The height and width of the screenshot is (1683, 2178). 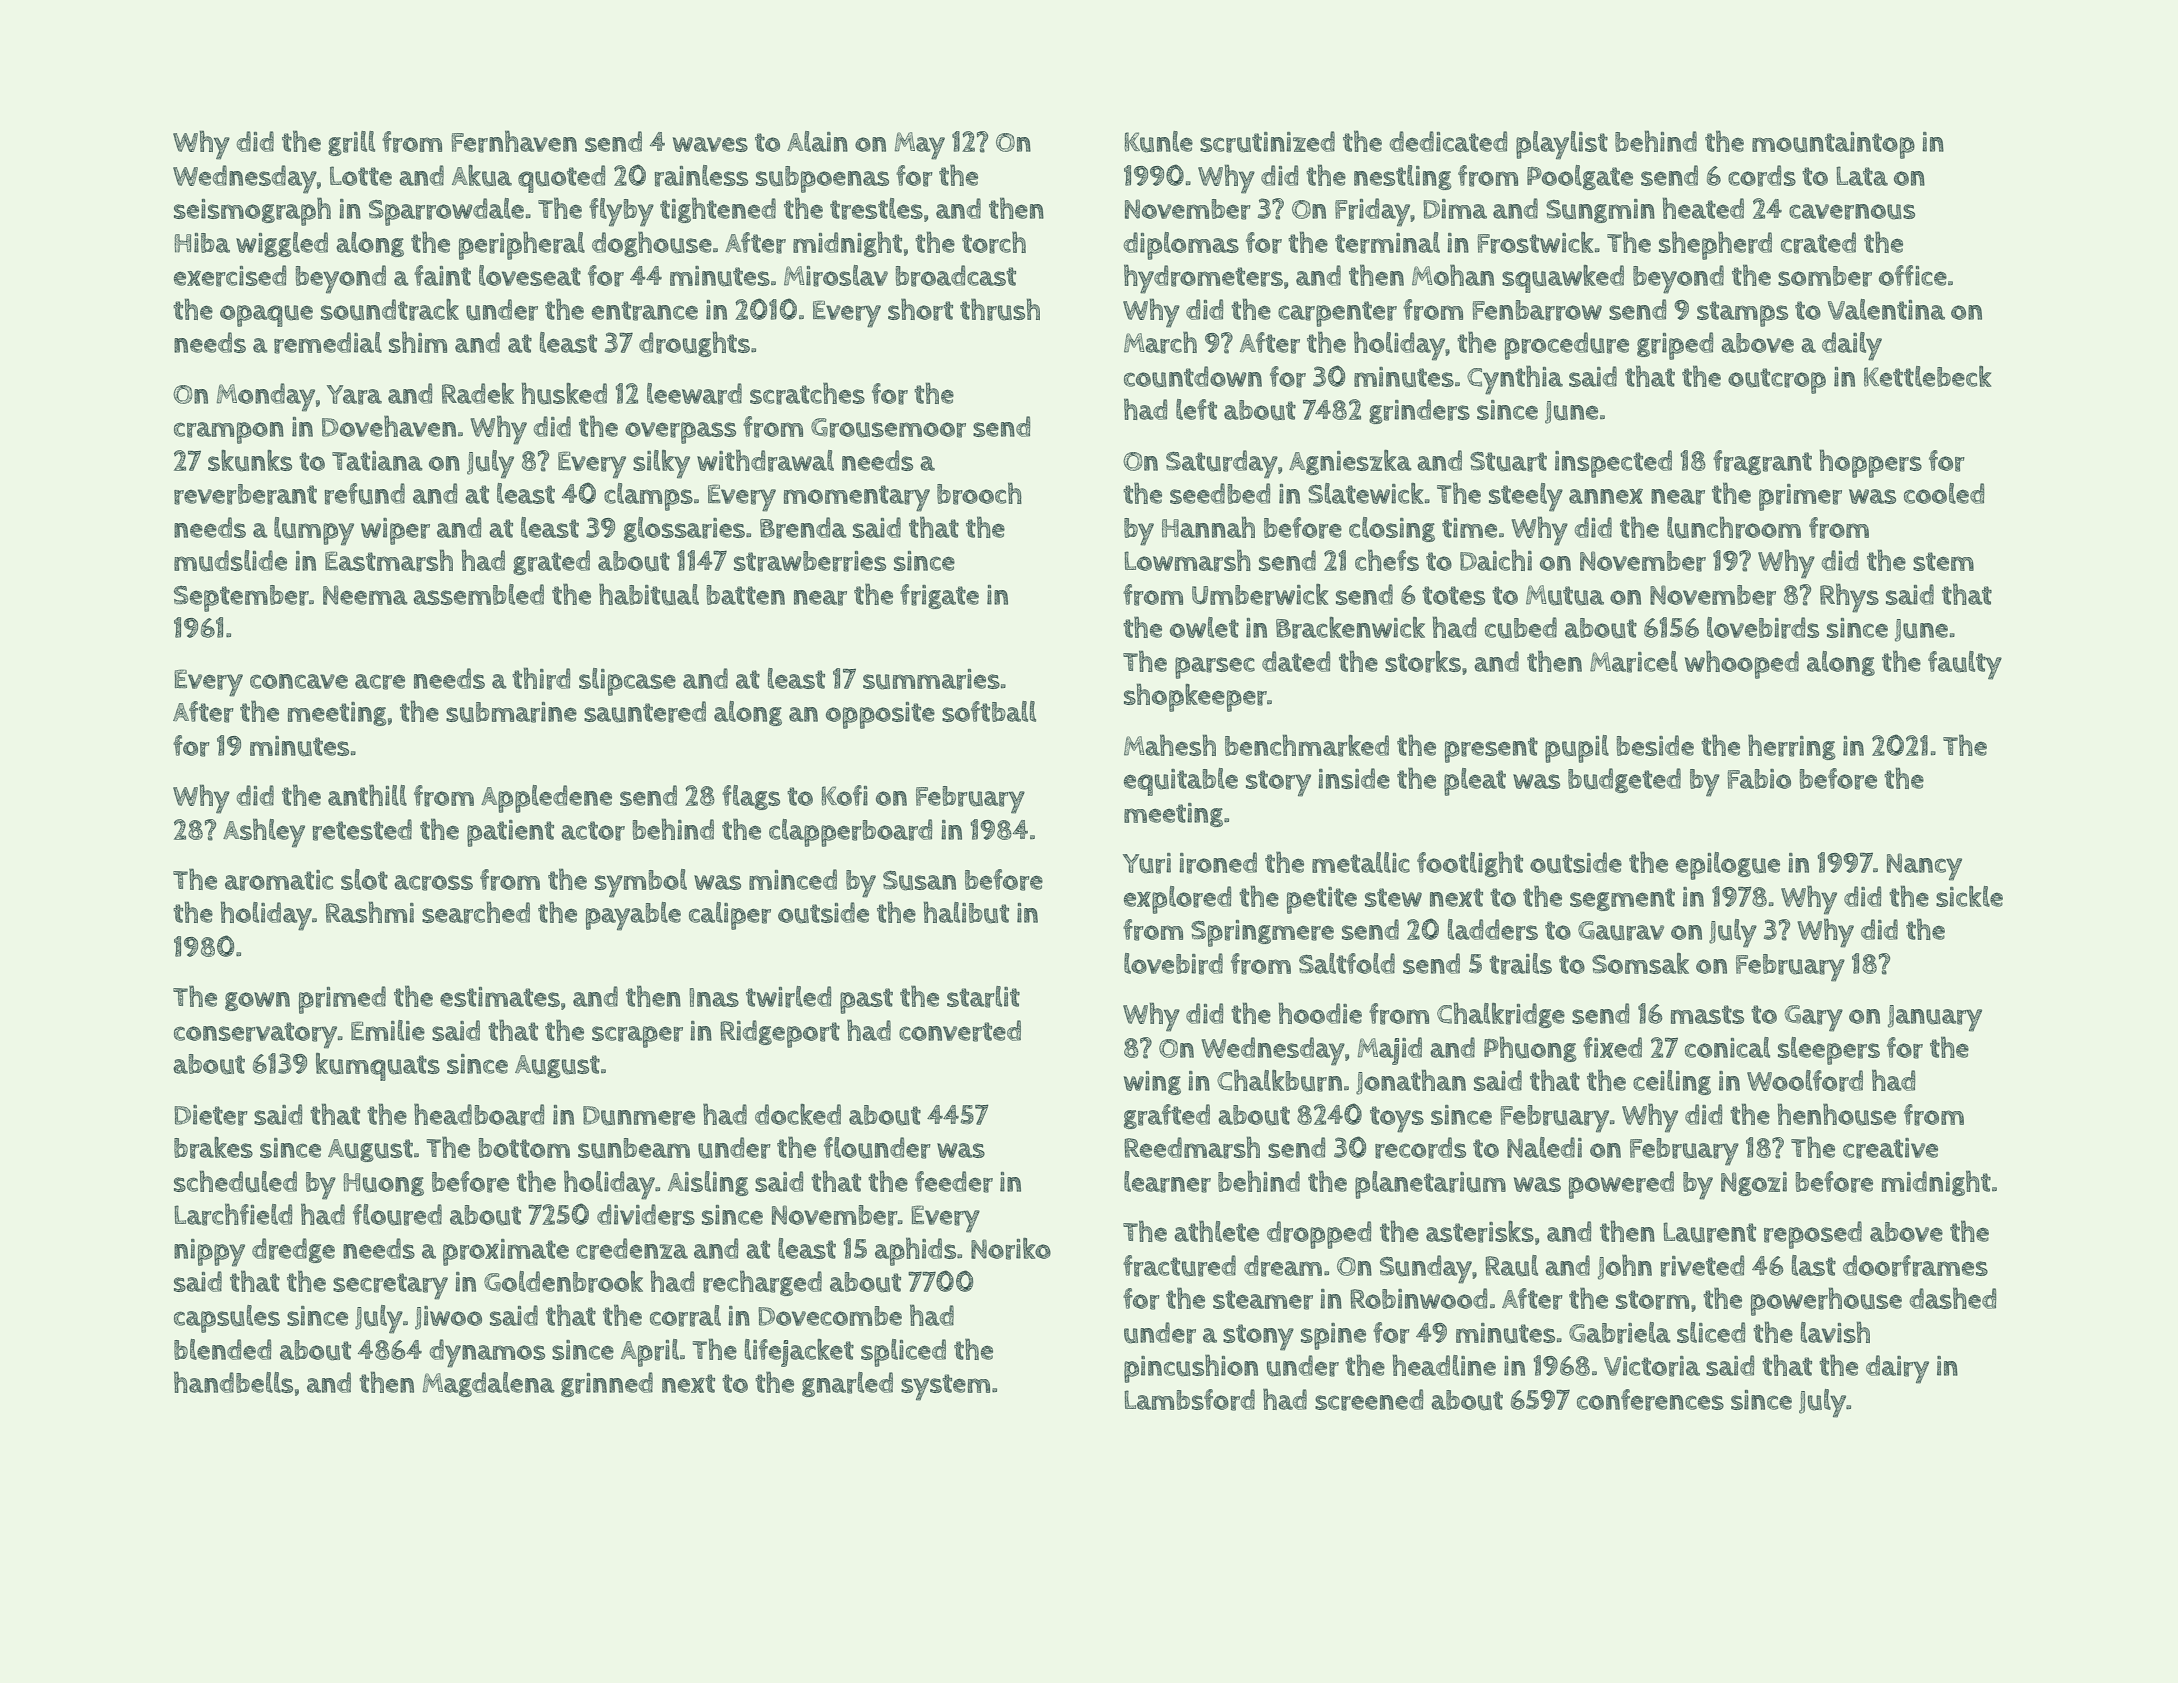 I want to click on strawberries, so click(x=810, y=561).
